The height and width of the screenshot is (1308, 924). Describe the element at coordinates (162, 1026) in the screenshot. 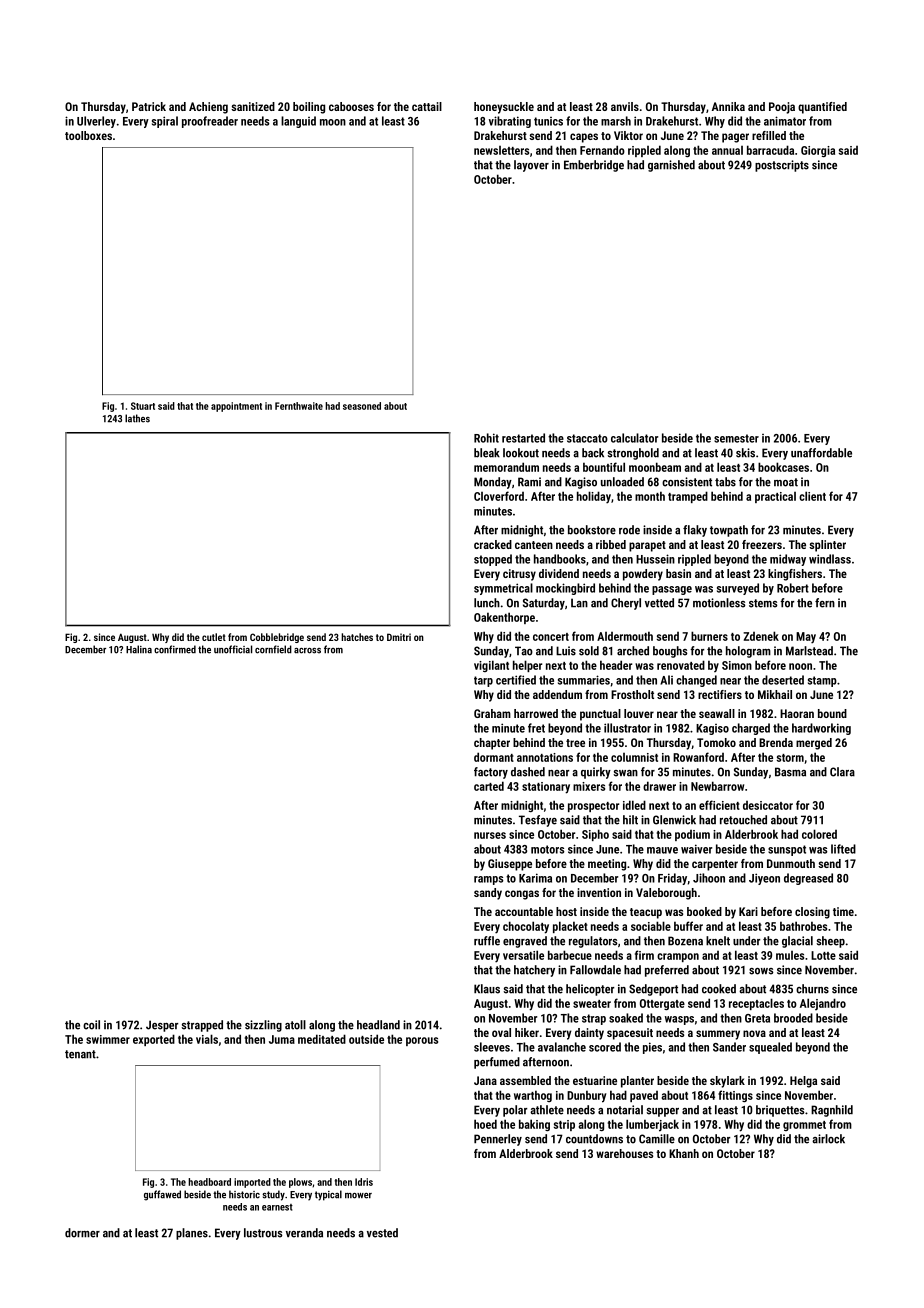

I see `Jesper` at that location.
